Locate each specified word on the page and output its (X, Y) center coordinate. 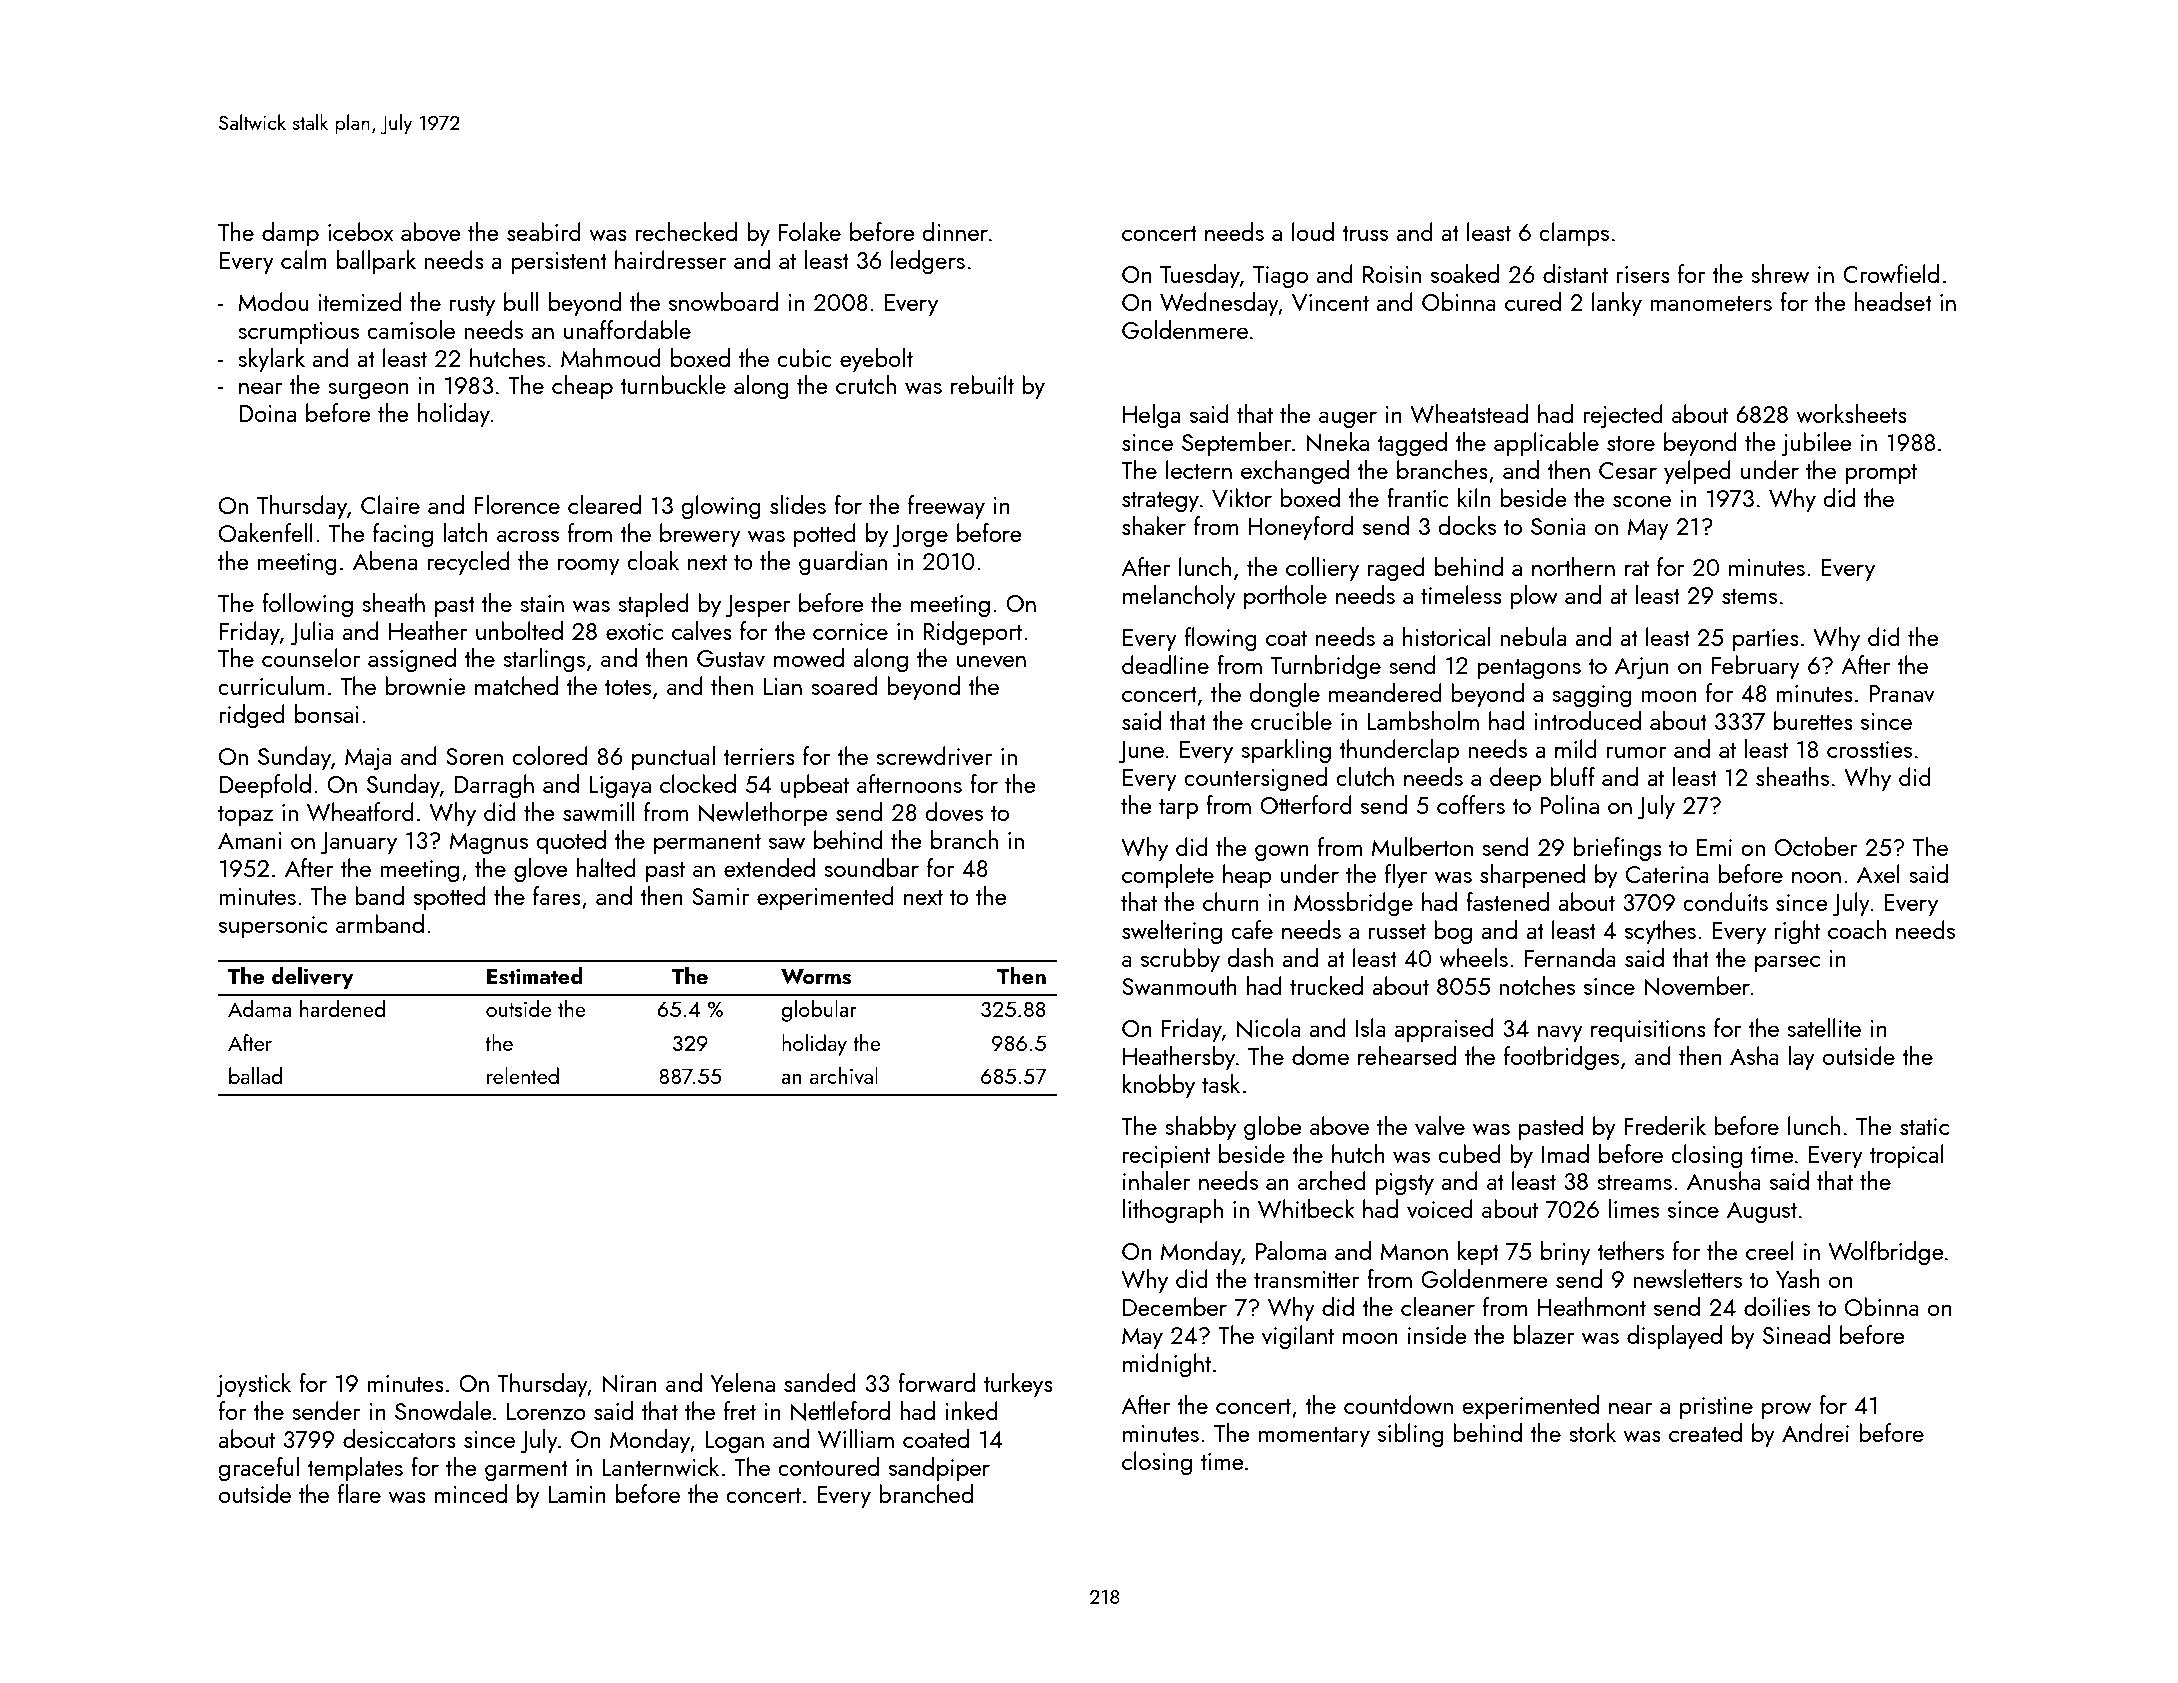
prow (1786, 1410)
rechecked (686, 231)
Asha (1754, 1055)
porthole (1285, 597)
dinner (955, 231)
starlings (544, 660)
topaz (245, 816)
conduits (1725, 901)
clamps (1574, 234)
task (1221, 1083)
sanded (820, 1382)
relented (523, 1075)
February (1756, 667)
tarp (1178, 809)
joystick (253, 1385)
